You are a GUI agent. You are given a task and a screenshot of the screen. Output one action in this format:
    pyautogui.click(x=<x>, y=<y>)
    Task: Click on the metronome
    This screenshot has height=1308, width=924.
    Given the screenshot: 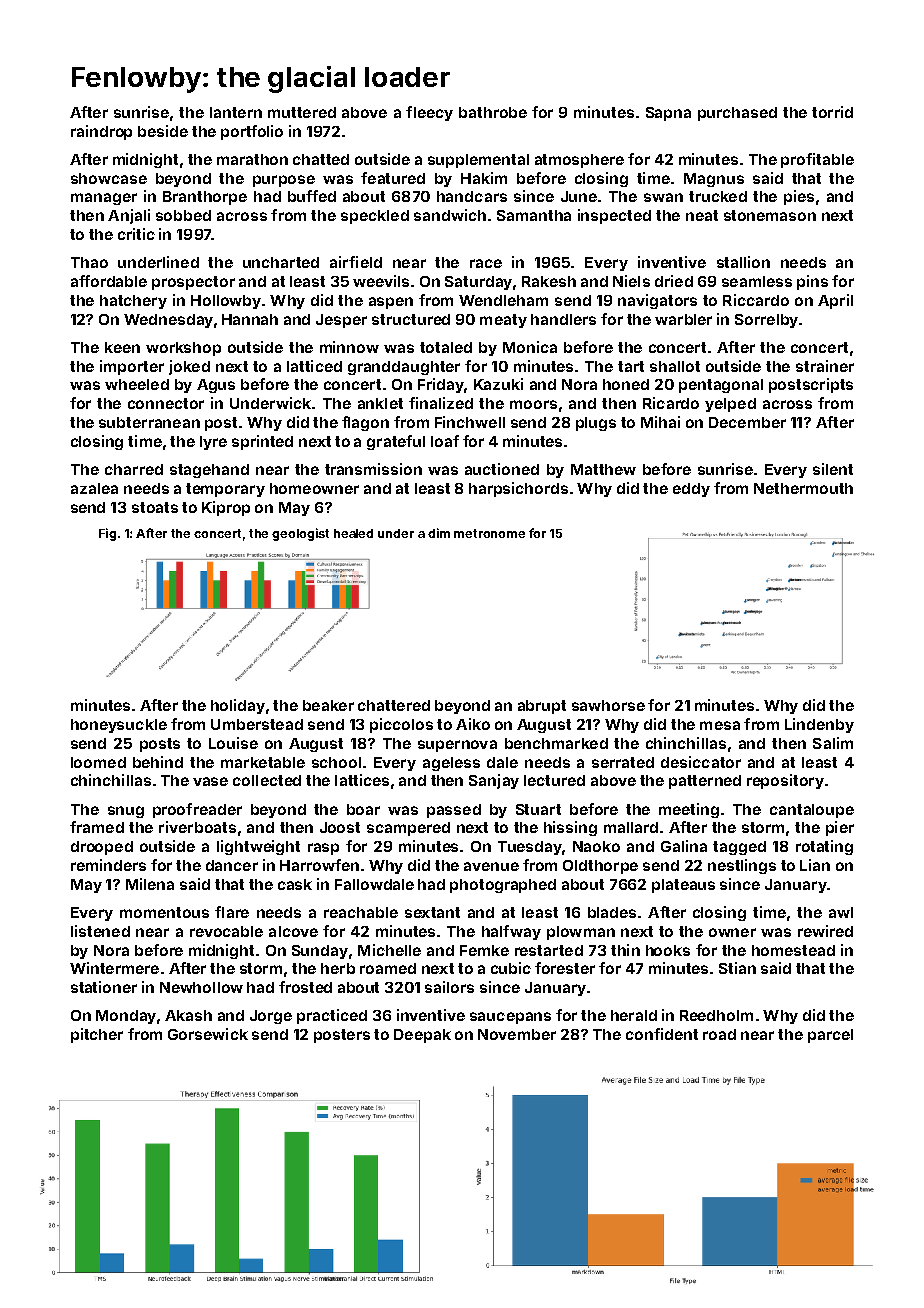 What is the action you would take?
    pyautogui.click(x=489, y=533)
